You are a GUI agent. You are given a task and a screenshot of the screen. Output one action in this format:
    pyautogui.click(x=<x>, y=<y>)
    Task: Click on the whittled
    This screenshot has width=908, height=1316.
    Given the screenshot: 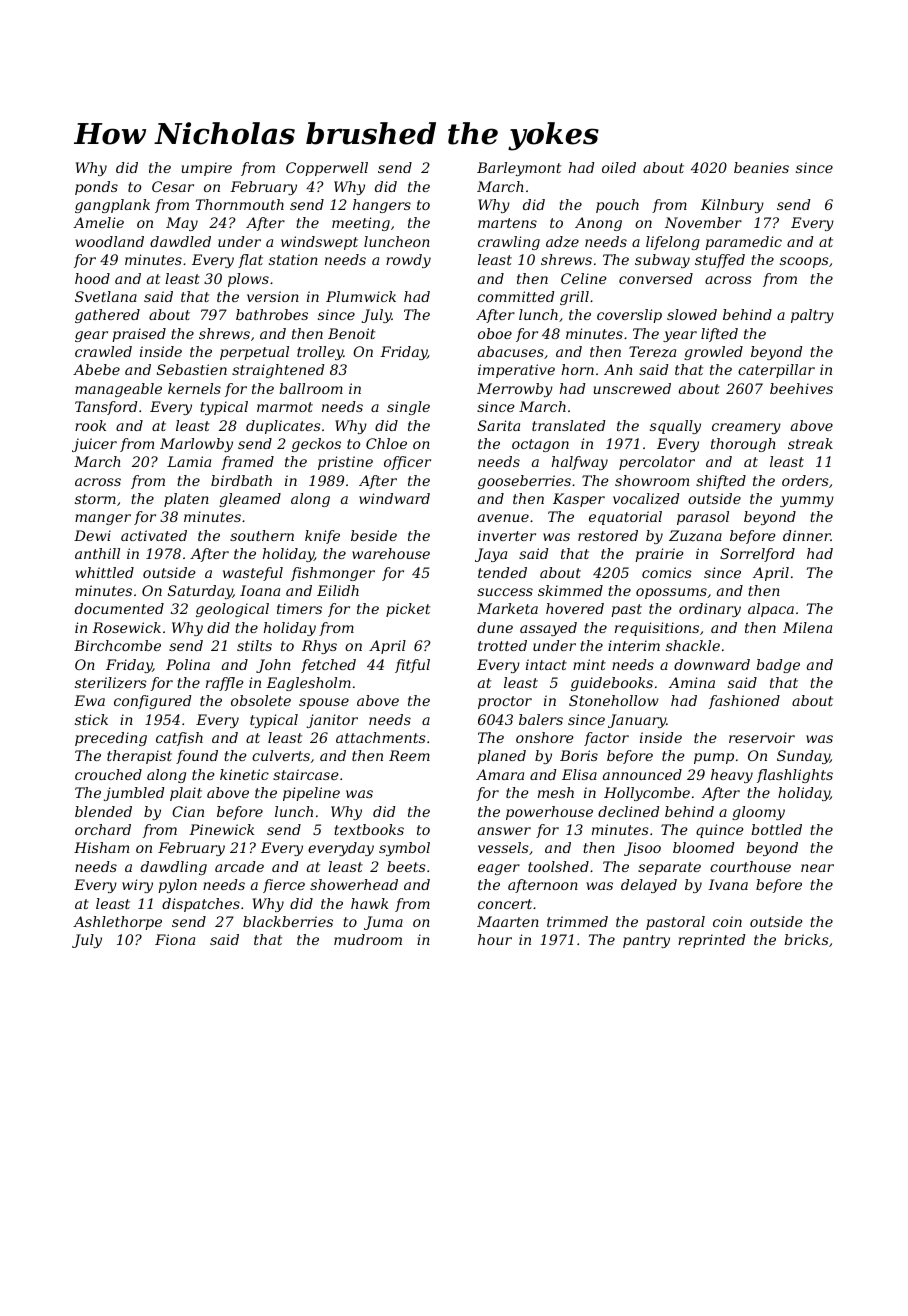 What is the action you would take?
    pyautogui.click(x=104, y=572)
